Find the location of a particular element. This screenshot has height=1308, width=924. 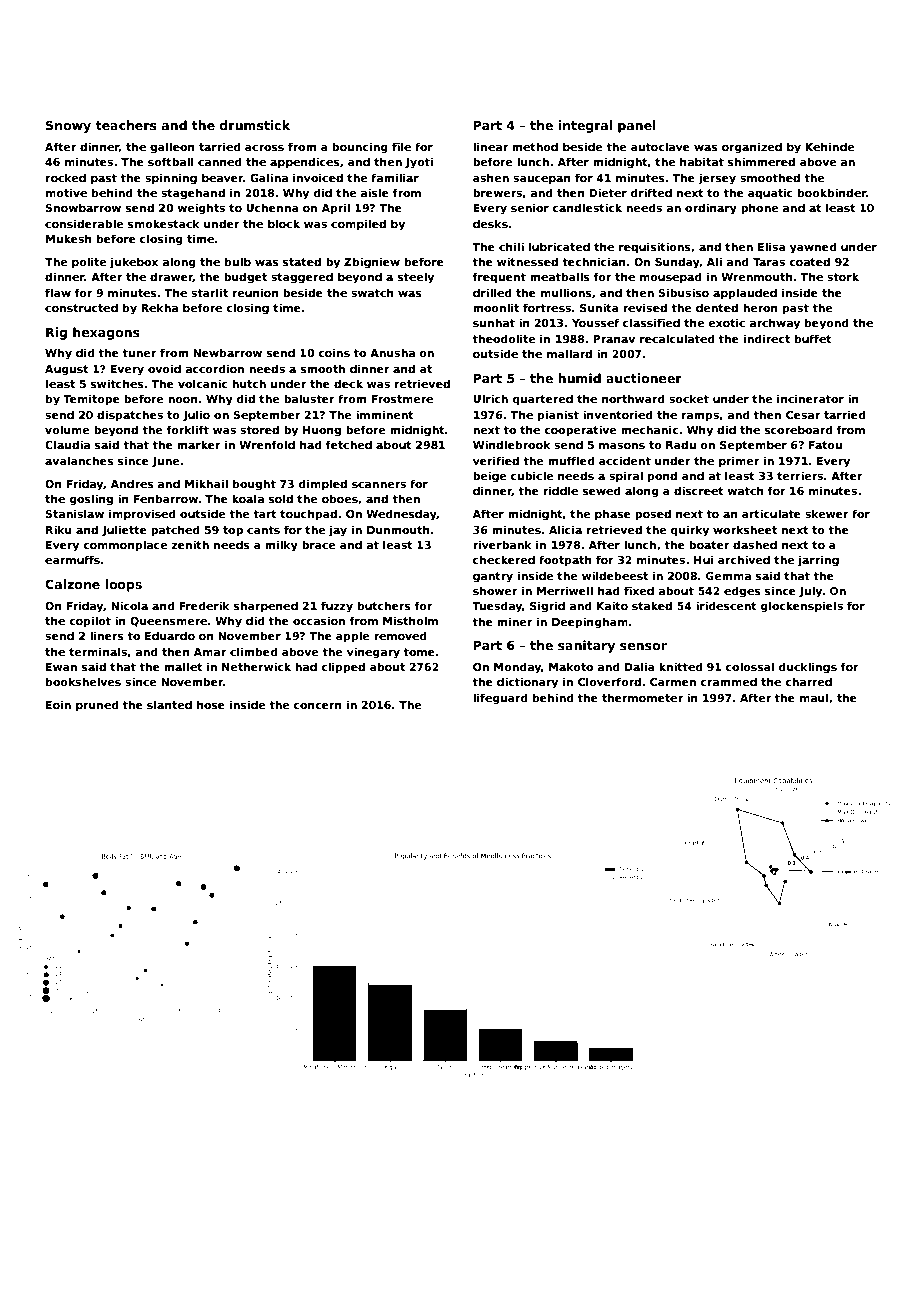

concern is located at coordinates (318, 706).
